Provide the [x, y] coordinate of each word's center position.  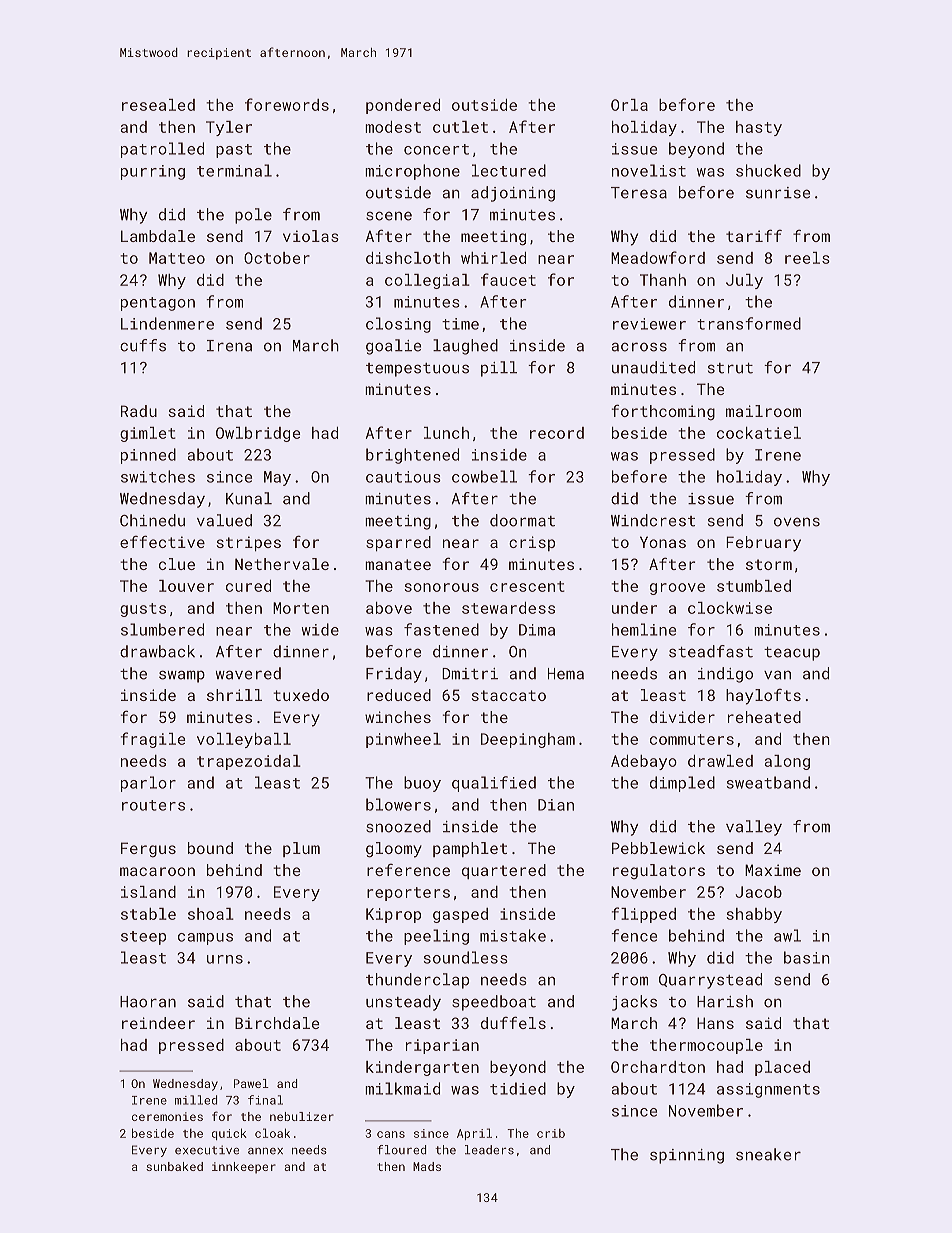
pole [253, 216]
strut [730, 368]
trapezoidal [249, 762]
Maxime [773, 870]
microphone [412, 172]
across [639, 347]
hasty [759, 128]
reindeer [158, 1023]
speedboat [494, 1003]
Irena [229, 346]
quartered [504, 871]
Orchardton [658, 1067]
